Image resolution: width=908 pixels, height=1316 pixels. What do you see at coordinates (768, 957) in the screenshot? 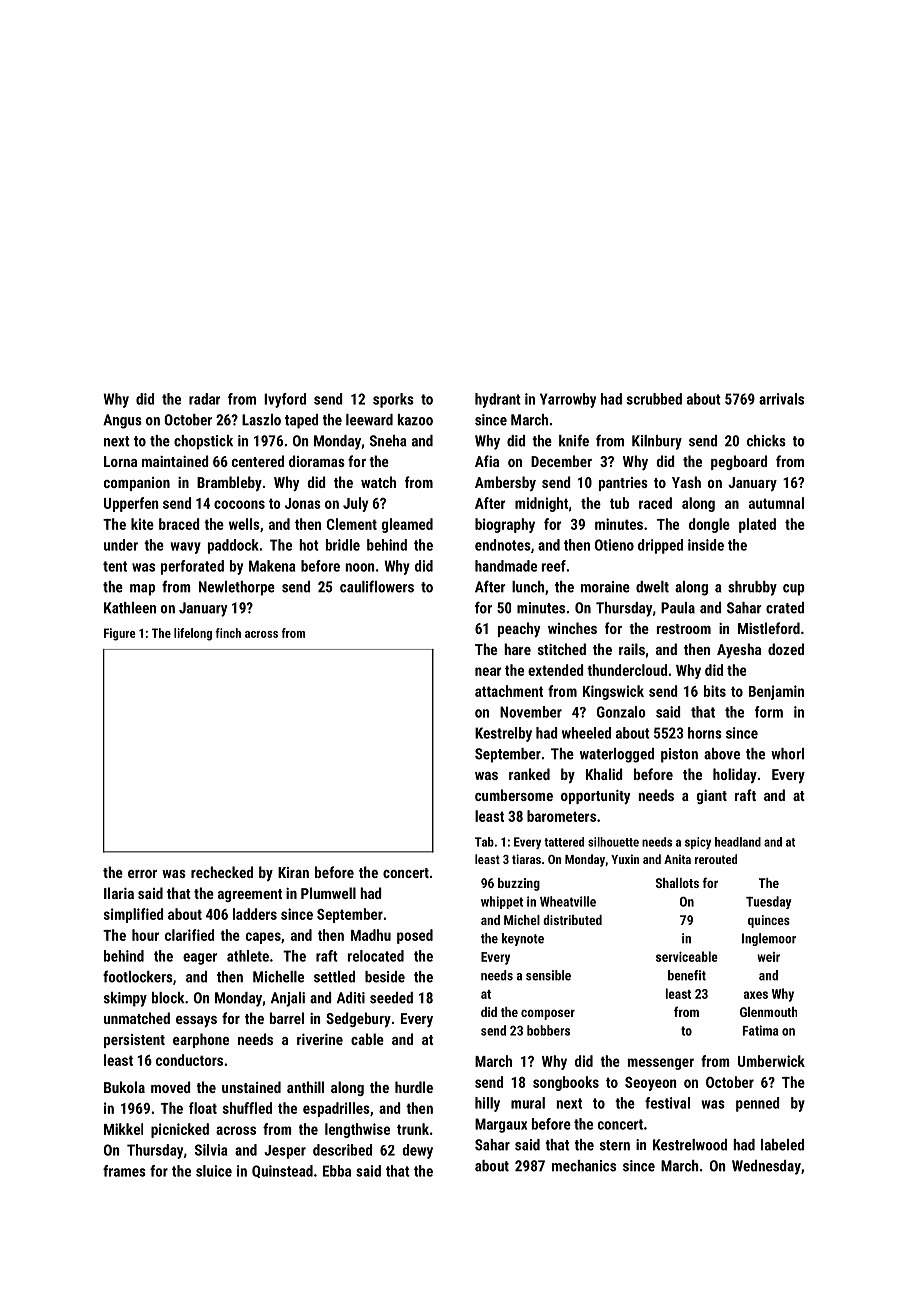
I see `weir` at bounding box center [768, 957].
